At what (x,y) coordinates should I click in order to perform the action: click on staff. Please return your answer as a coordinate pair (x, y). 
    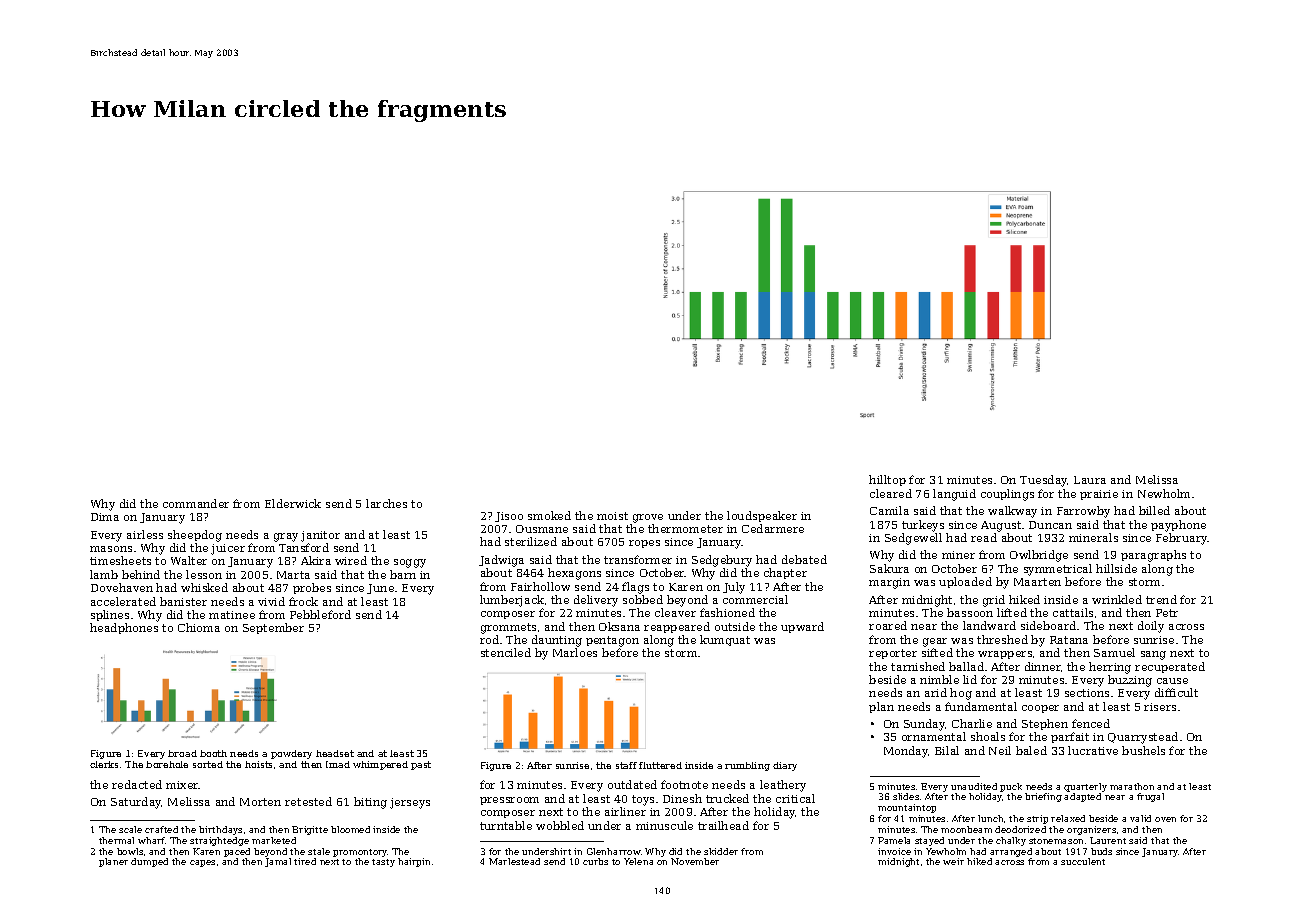
    Looking at the image, I should click on (626, 765).
